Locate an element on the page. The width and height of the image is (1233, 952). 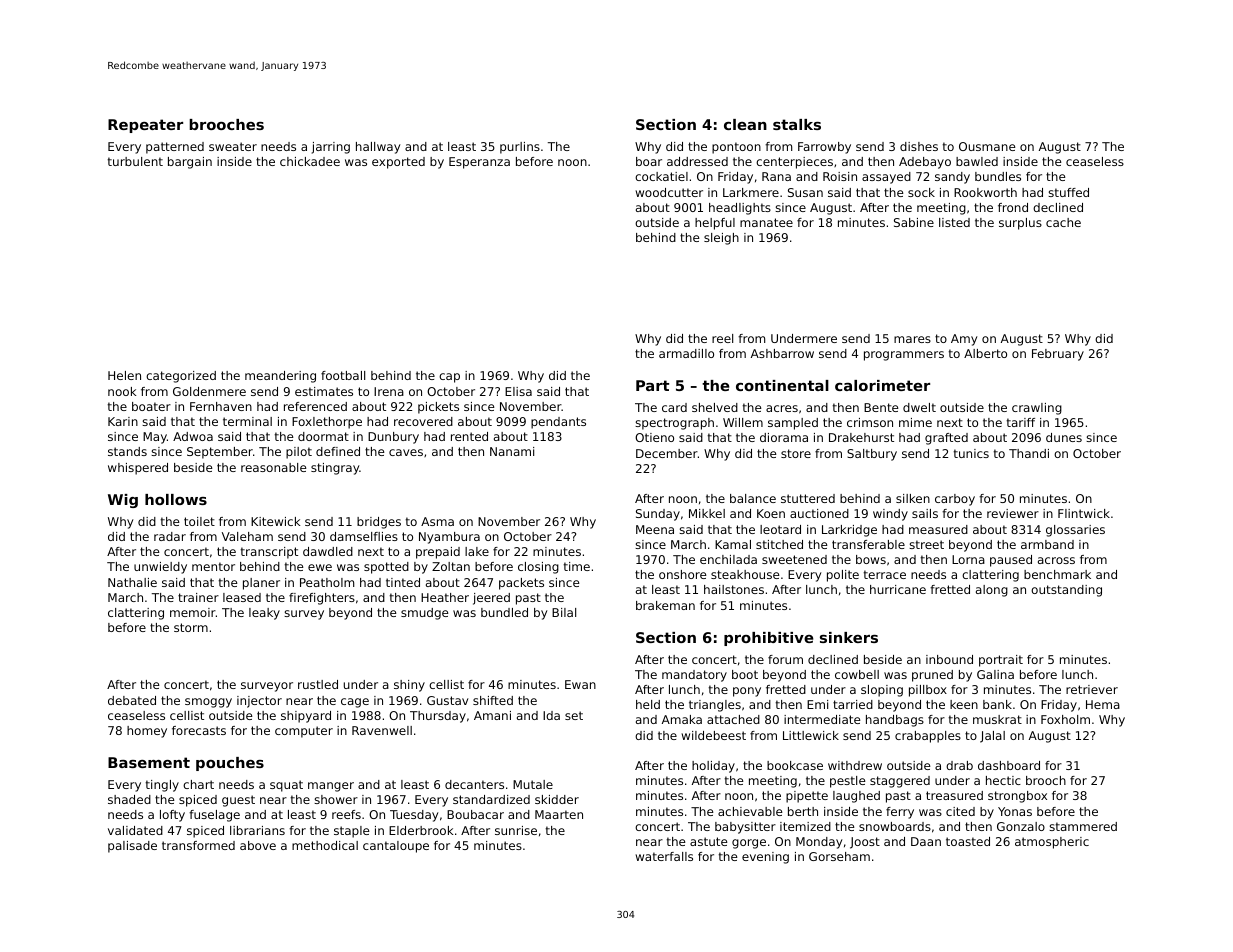
time is located at coordinates (576, 566).
